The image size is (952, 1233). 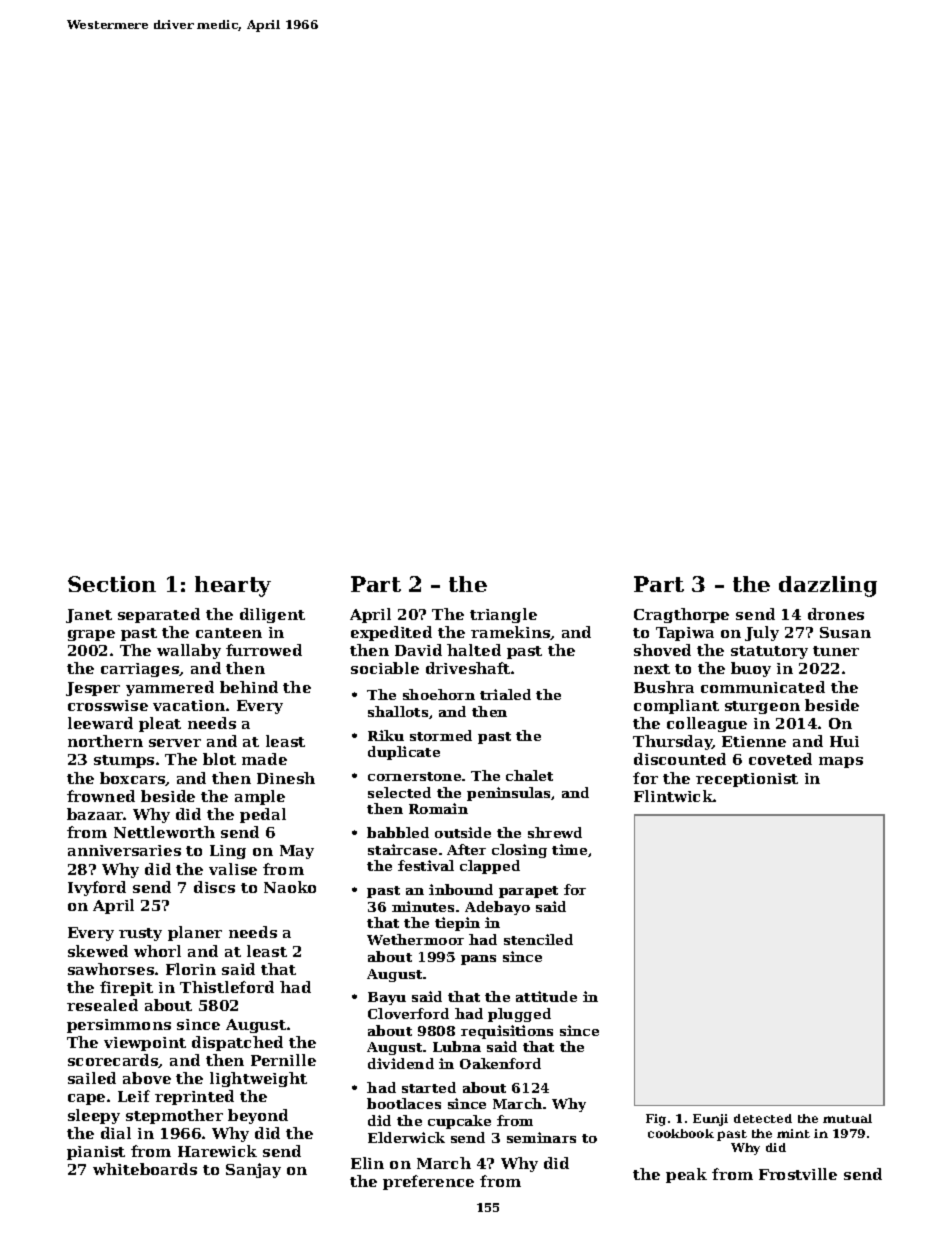 What do you see at coordinates (478, 960) in the screenshot?
I see `pans` at bounding box center [478, 960].
